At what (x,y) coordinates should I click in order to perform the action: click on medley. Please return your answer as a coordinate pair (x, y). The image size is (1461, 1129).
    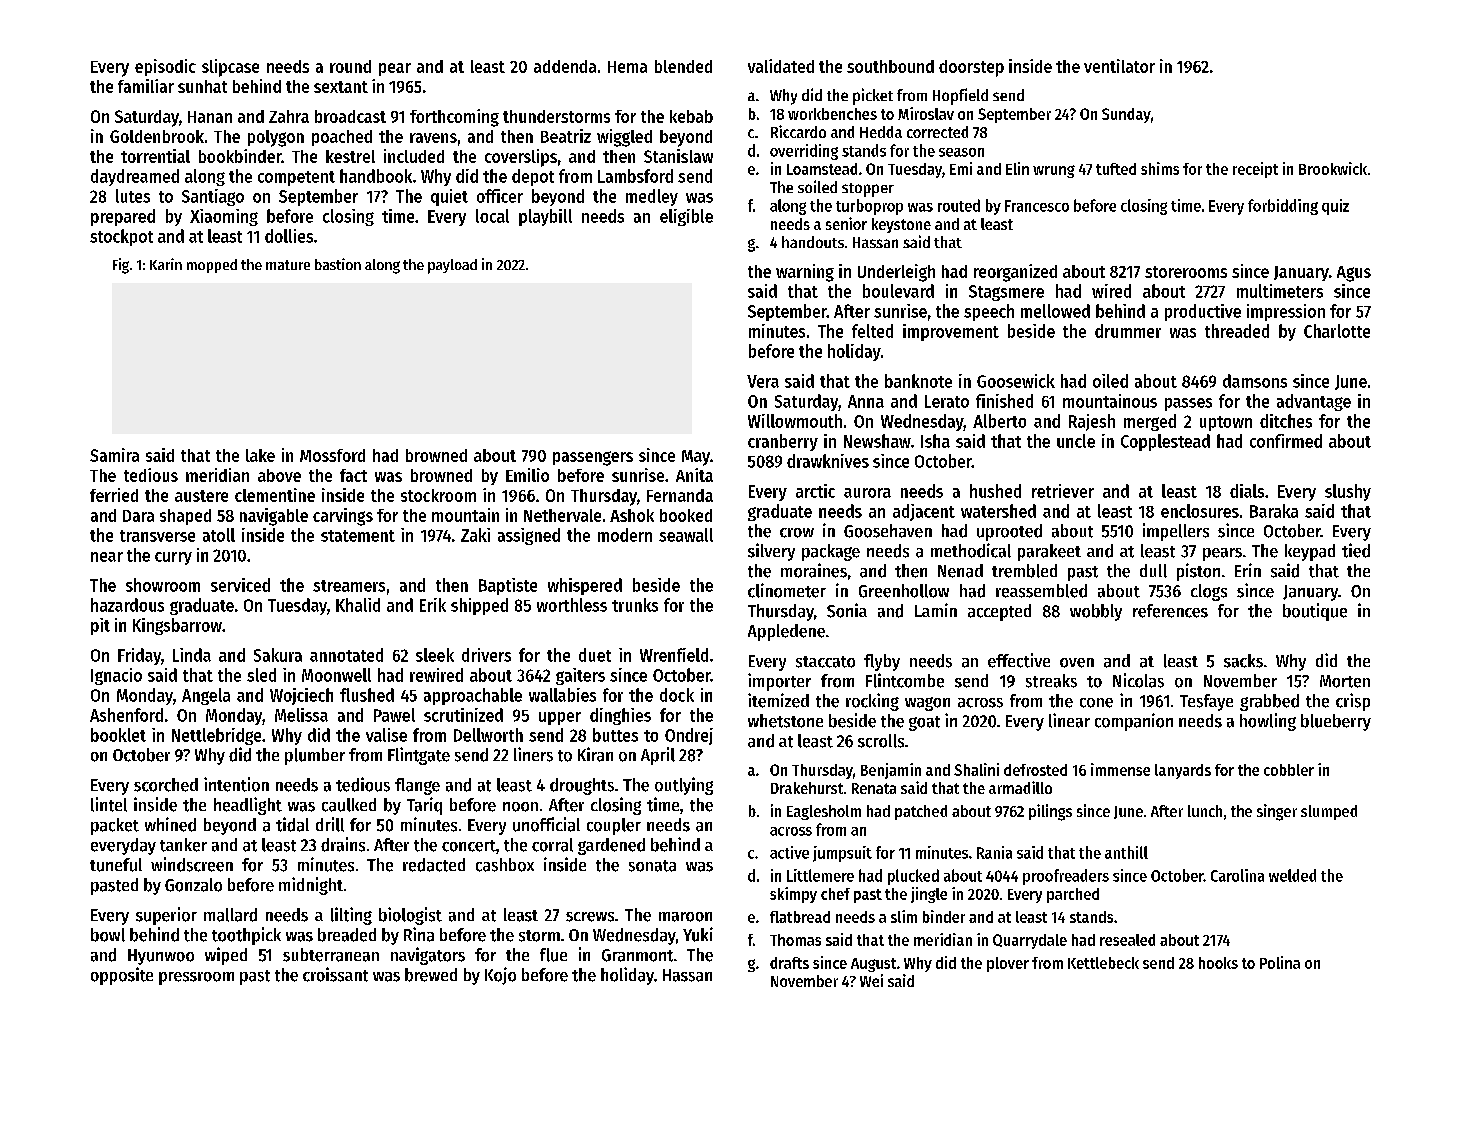
    Looking at the image, I should click on (652, 197).
